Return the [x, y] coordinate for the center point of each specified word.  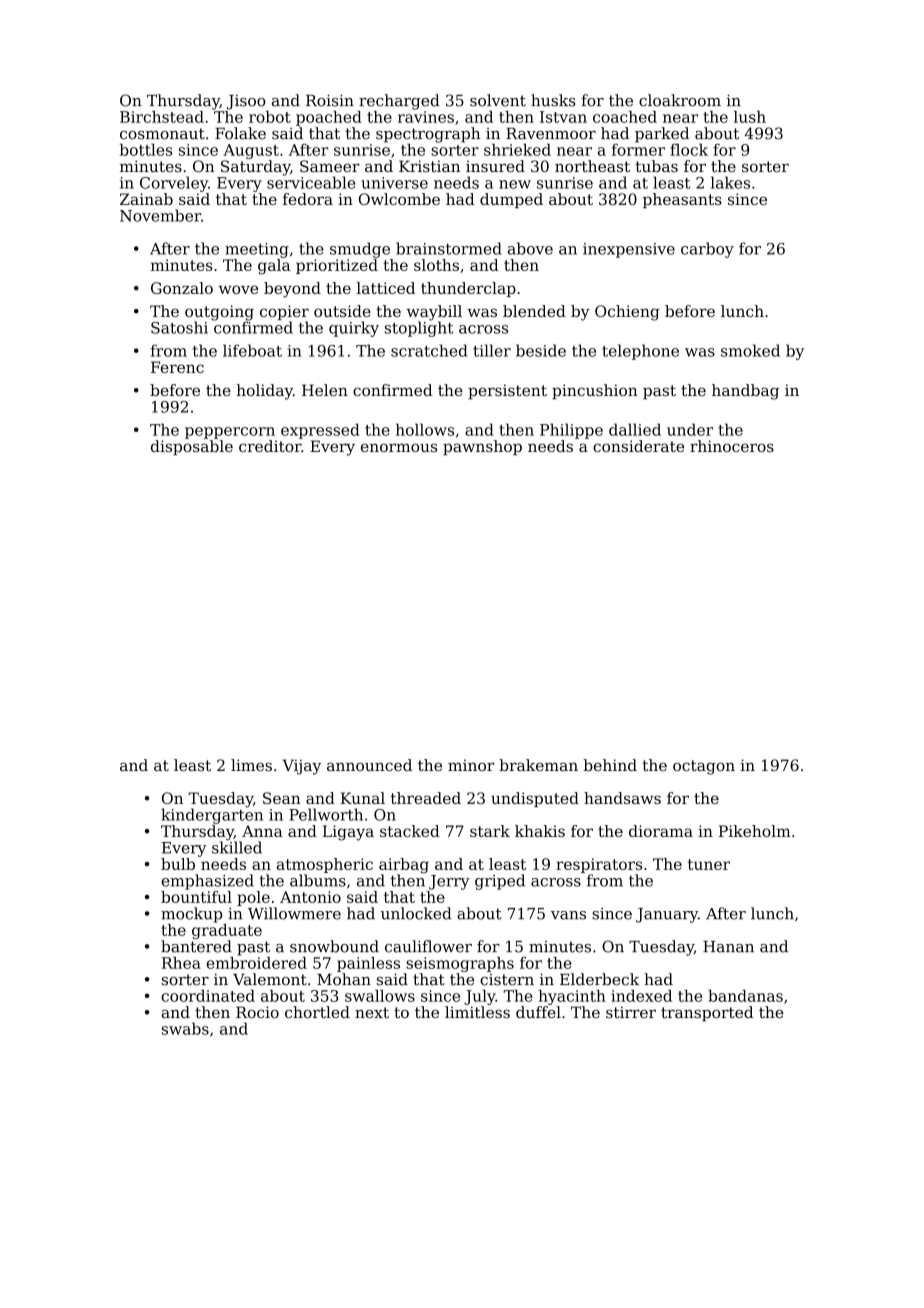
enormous [399, 447]
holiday [264, 392]
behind [610, 765]
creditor [270, 446]
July [480, 997]
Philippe [571, 431]
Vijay [301, 767]
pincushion [595, 391]
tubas [656, 166]
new [515, 184]
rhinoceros [732, 446]
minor [471, 765]
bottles [146, 149]
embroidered [256, 963]
